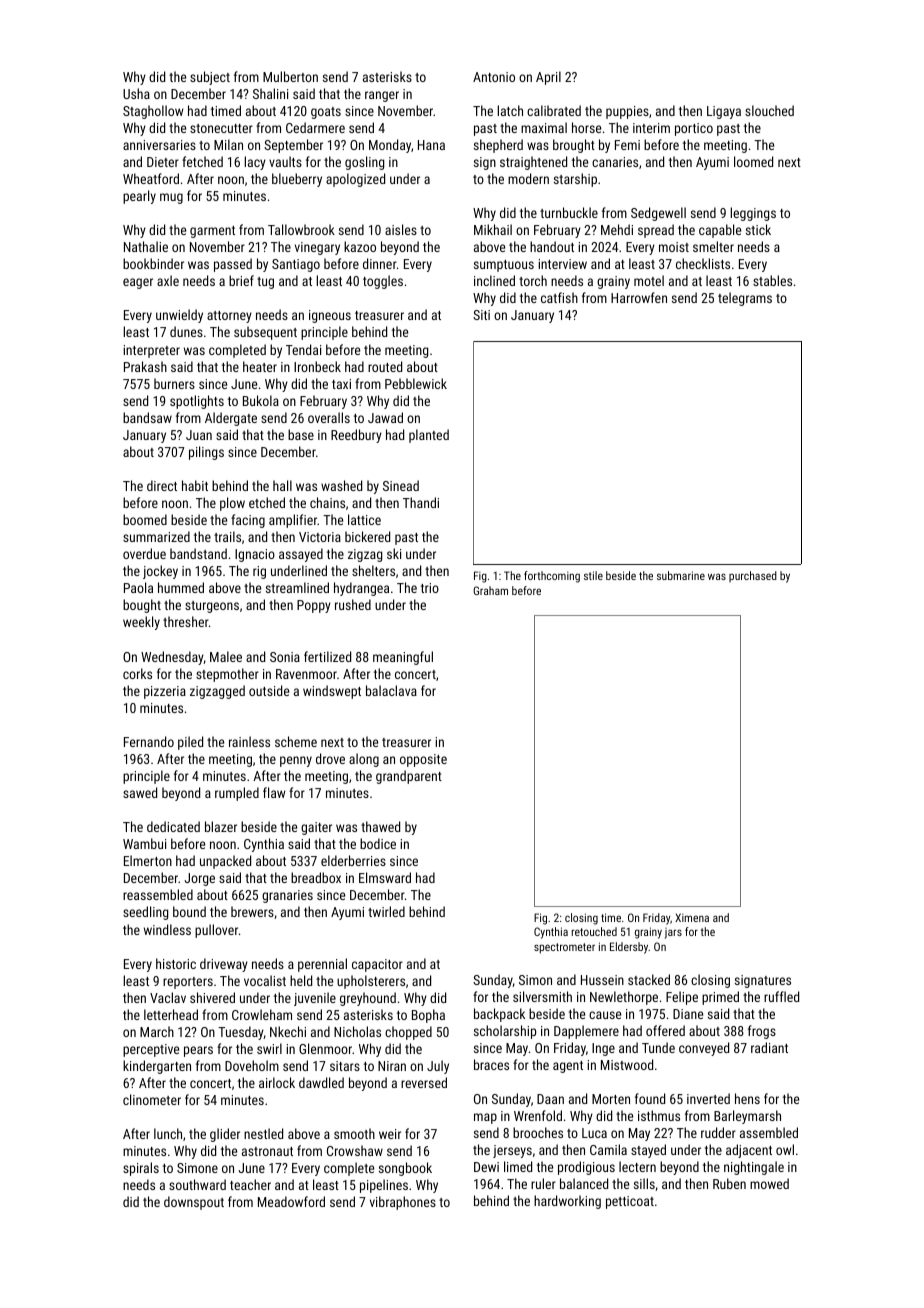 The height and width of the page is (1308, 924). What do you see at coordinates (593, 575) in the page?
I see `stile` at bounding box center [593, 575].
